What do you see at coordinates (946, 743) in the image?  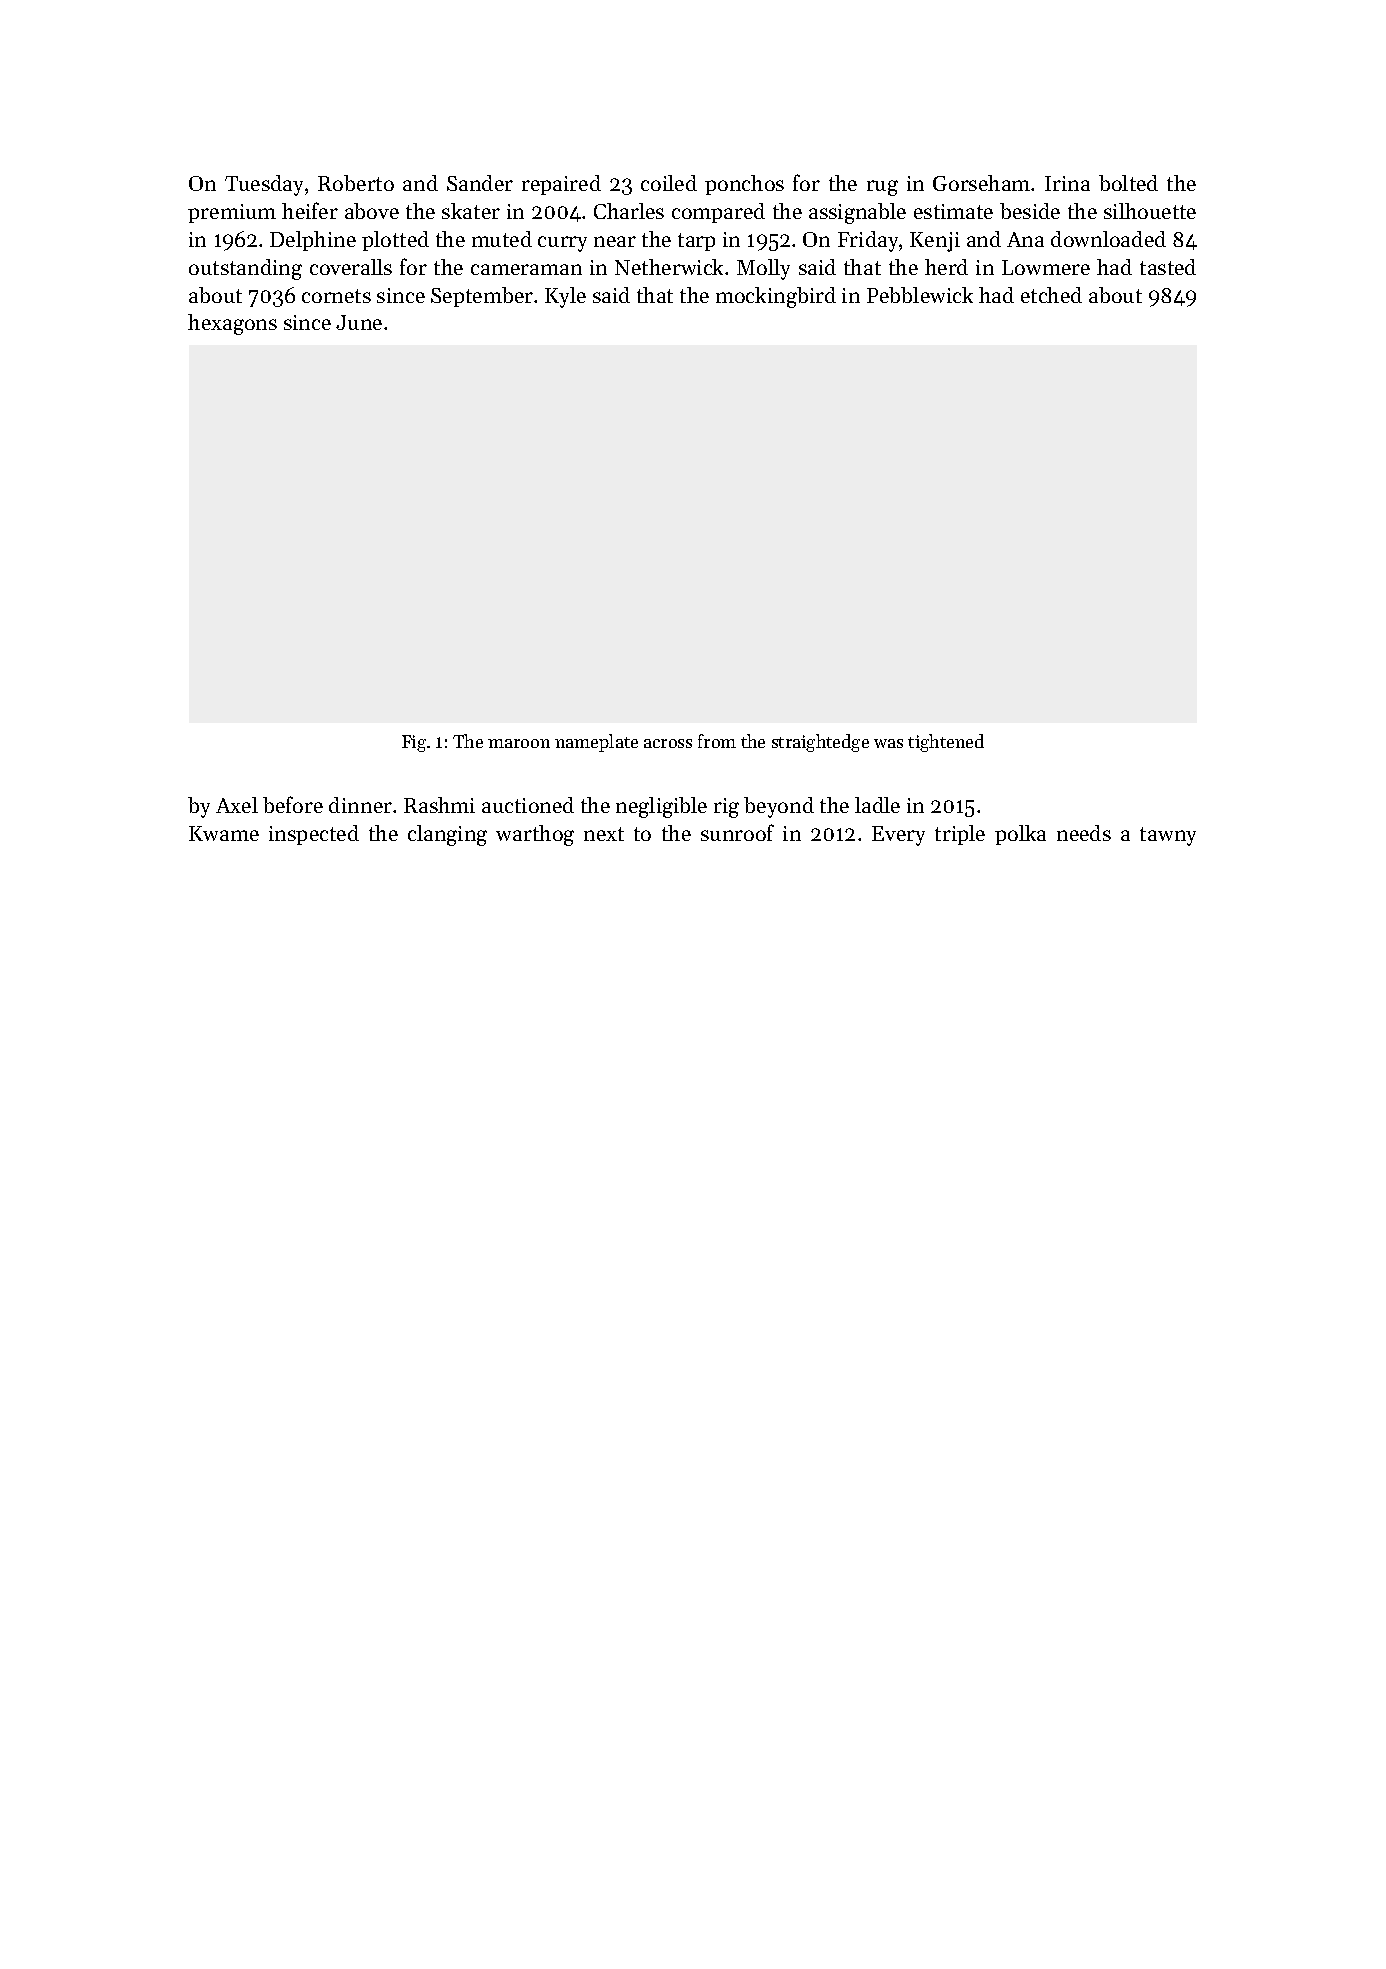 I see `tightened` at bounding box center [946, 743].
